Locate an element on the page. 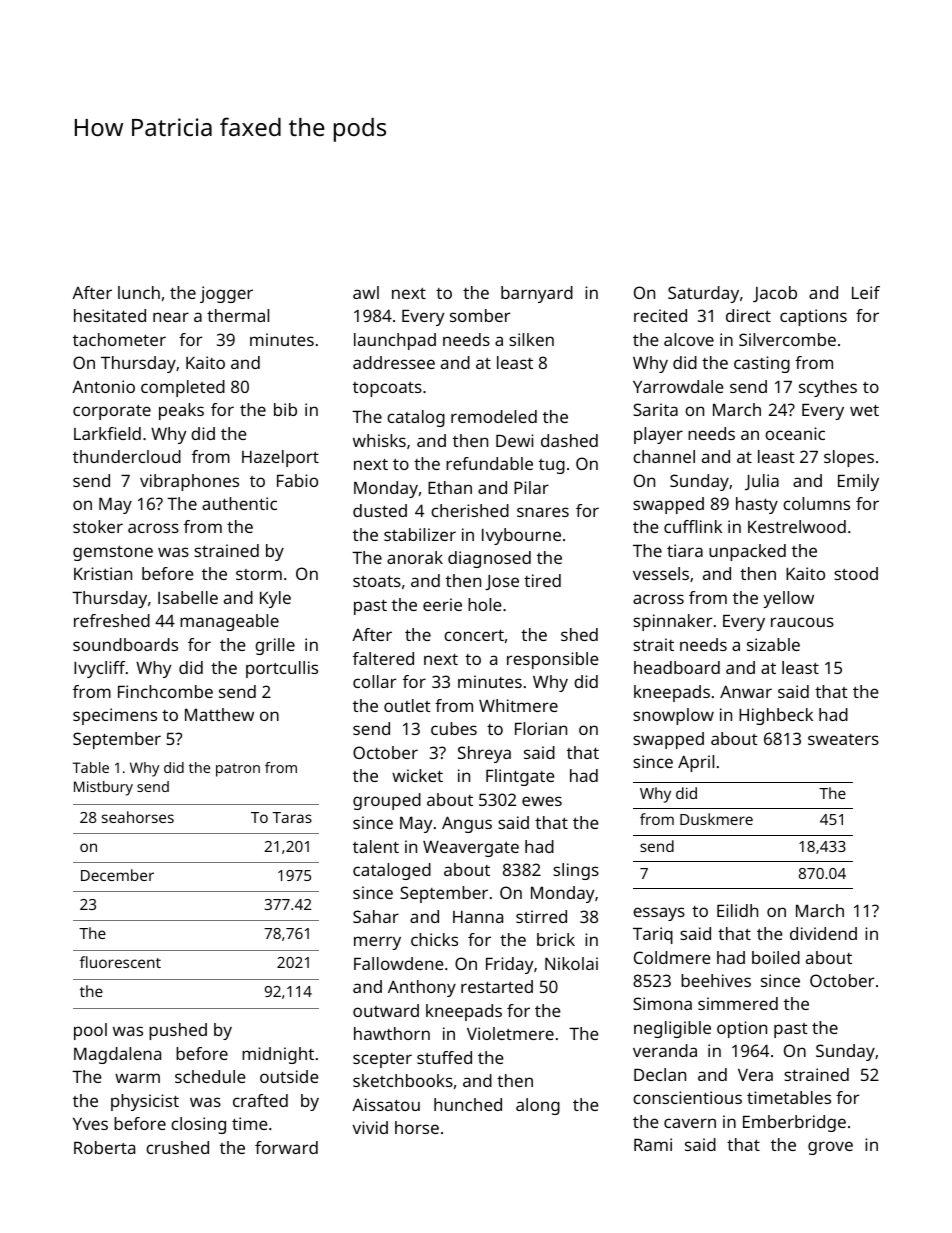  December is located at coordinates (117, 875).
